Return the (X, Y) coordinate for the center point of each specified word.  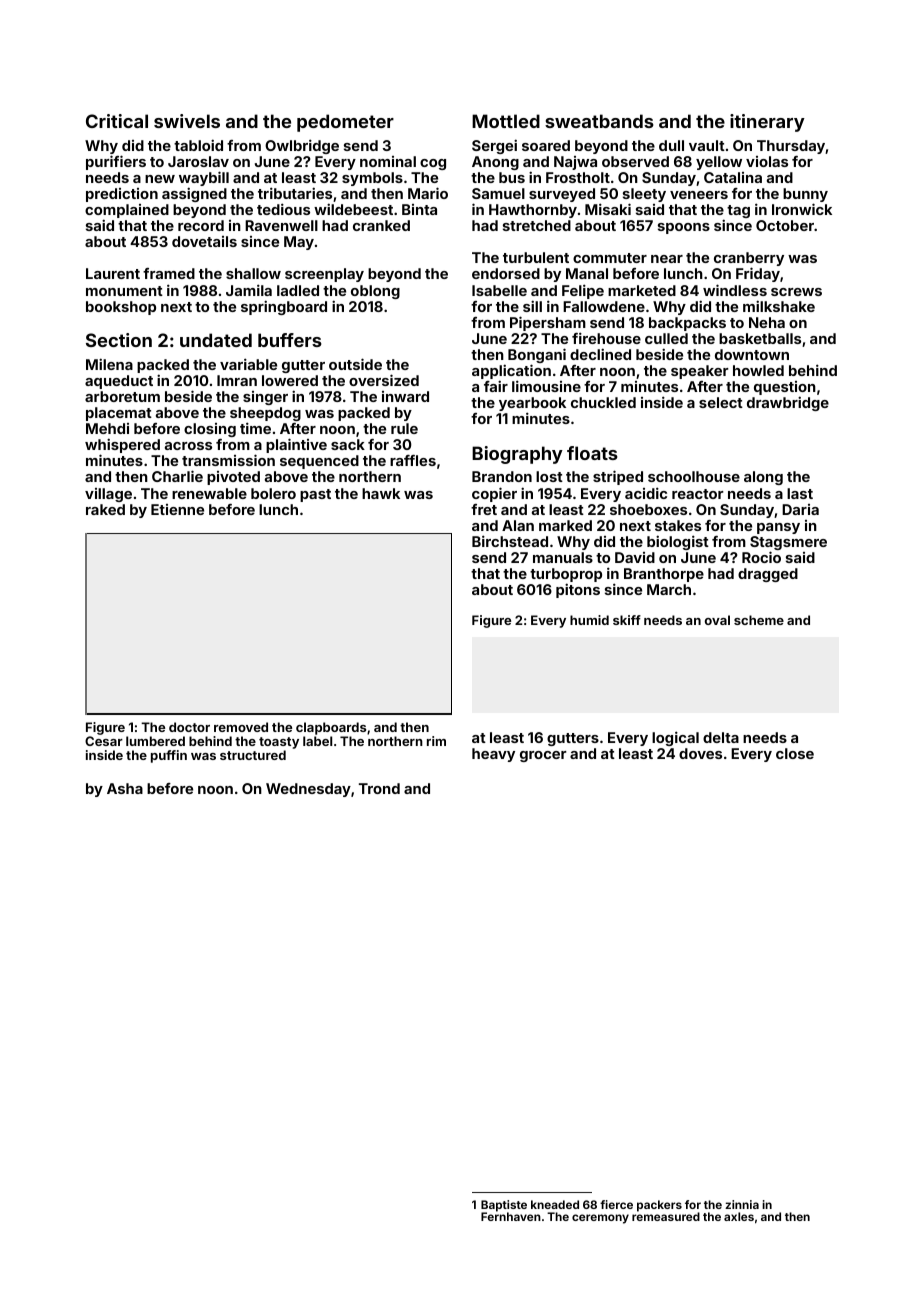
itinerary (767, 123)
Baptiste (504, 1206)
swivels (187, 121)
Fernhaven (511, 1216)
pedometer (345, 123)
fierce (616, 1204)
